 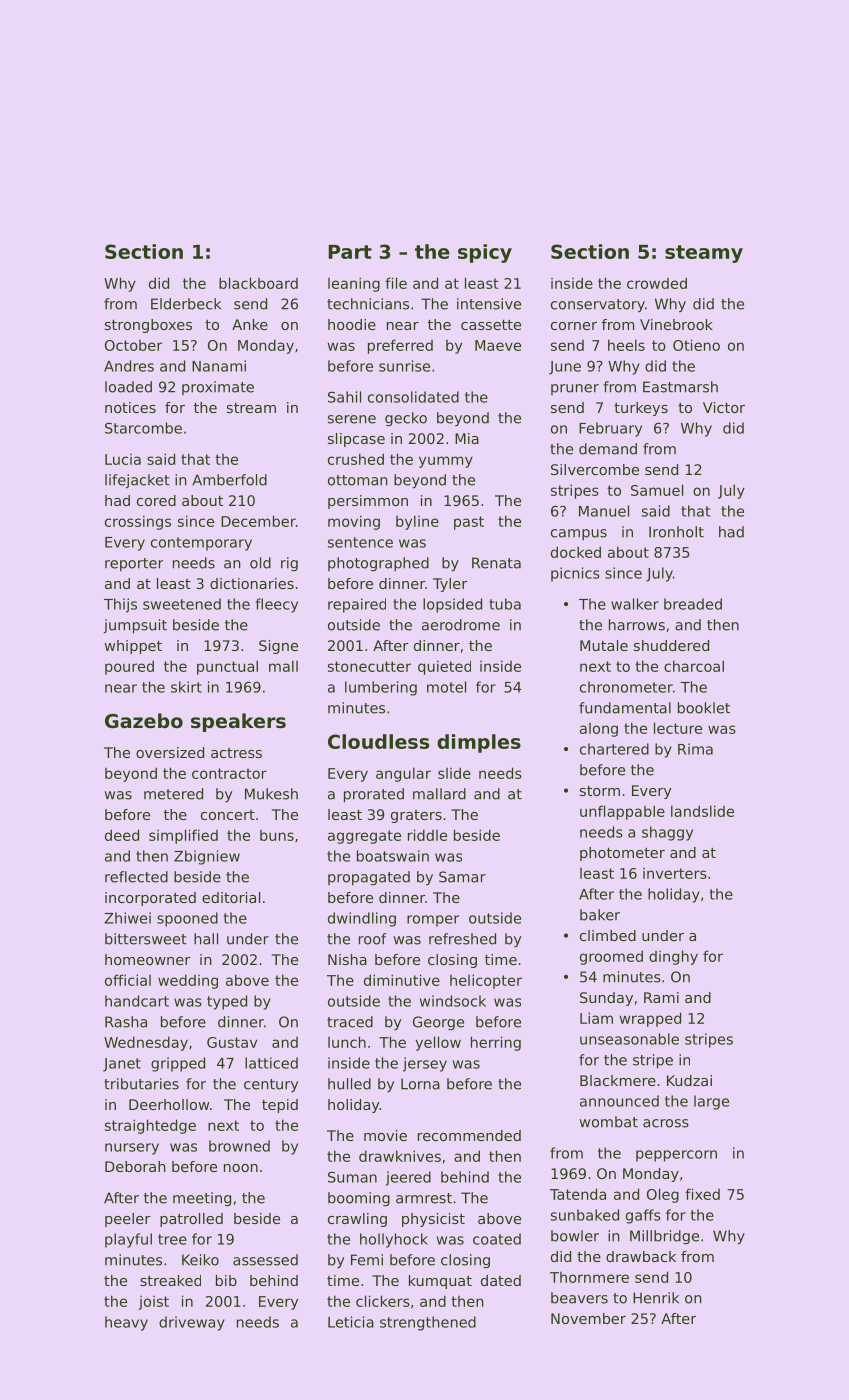 I want to click on crowded, so click(x=657, y=283).
